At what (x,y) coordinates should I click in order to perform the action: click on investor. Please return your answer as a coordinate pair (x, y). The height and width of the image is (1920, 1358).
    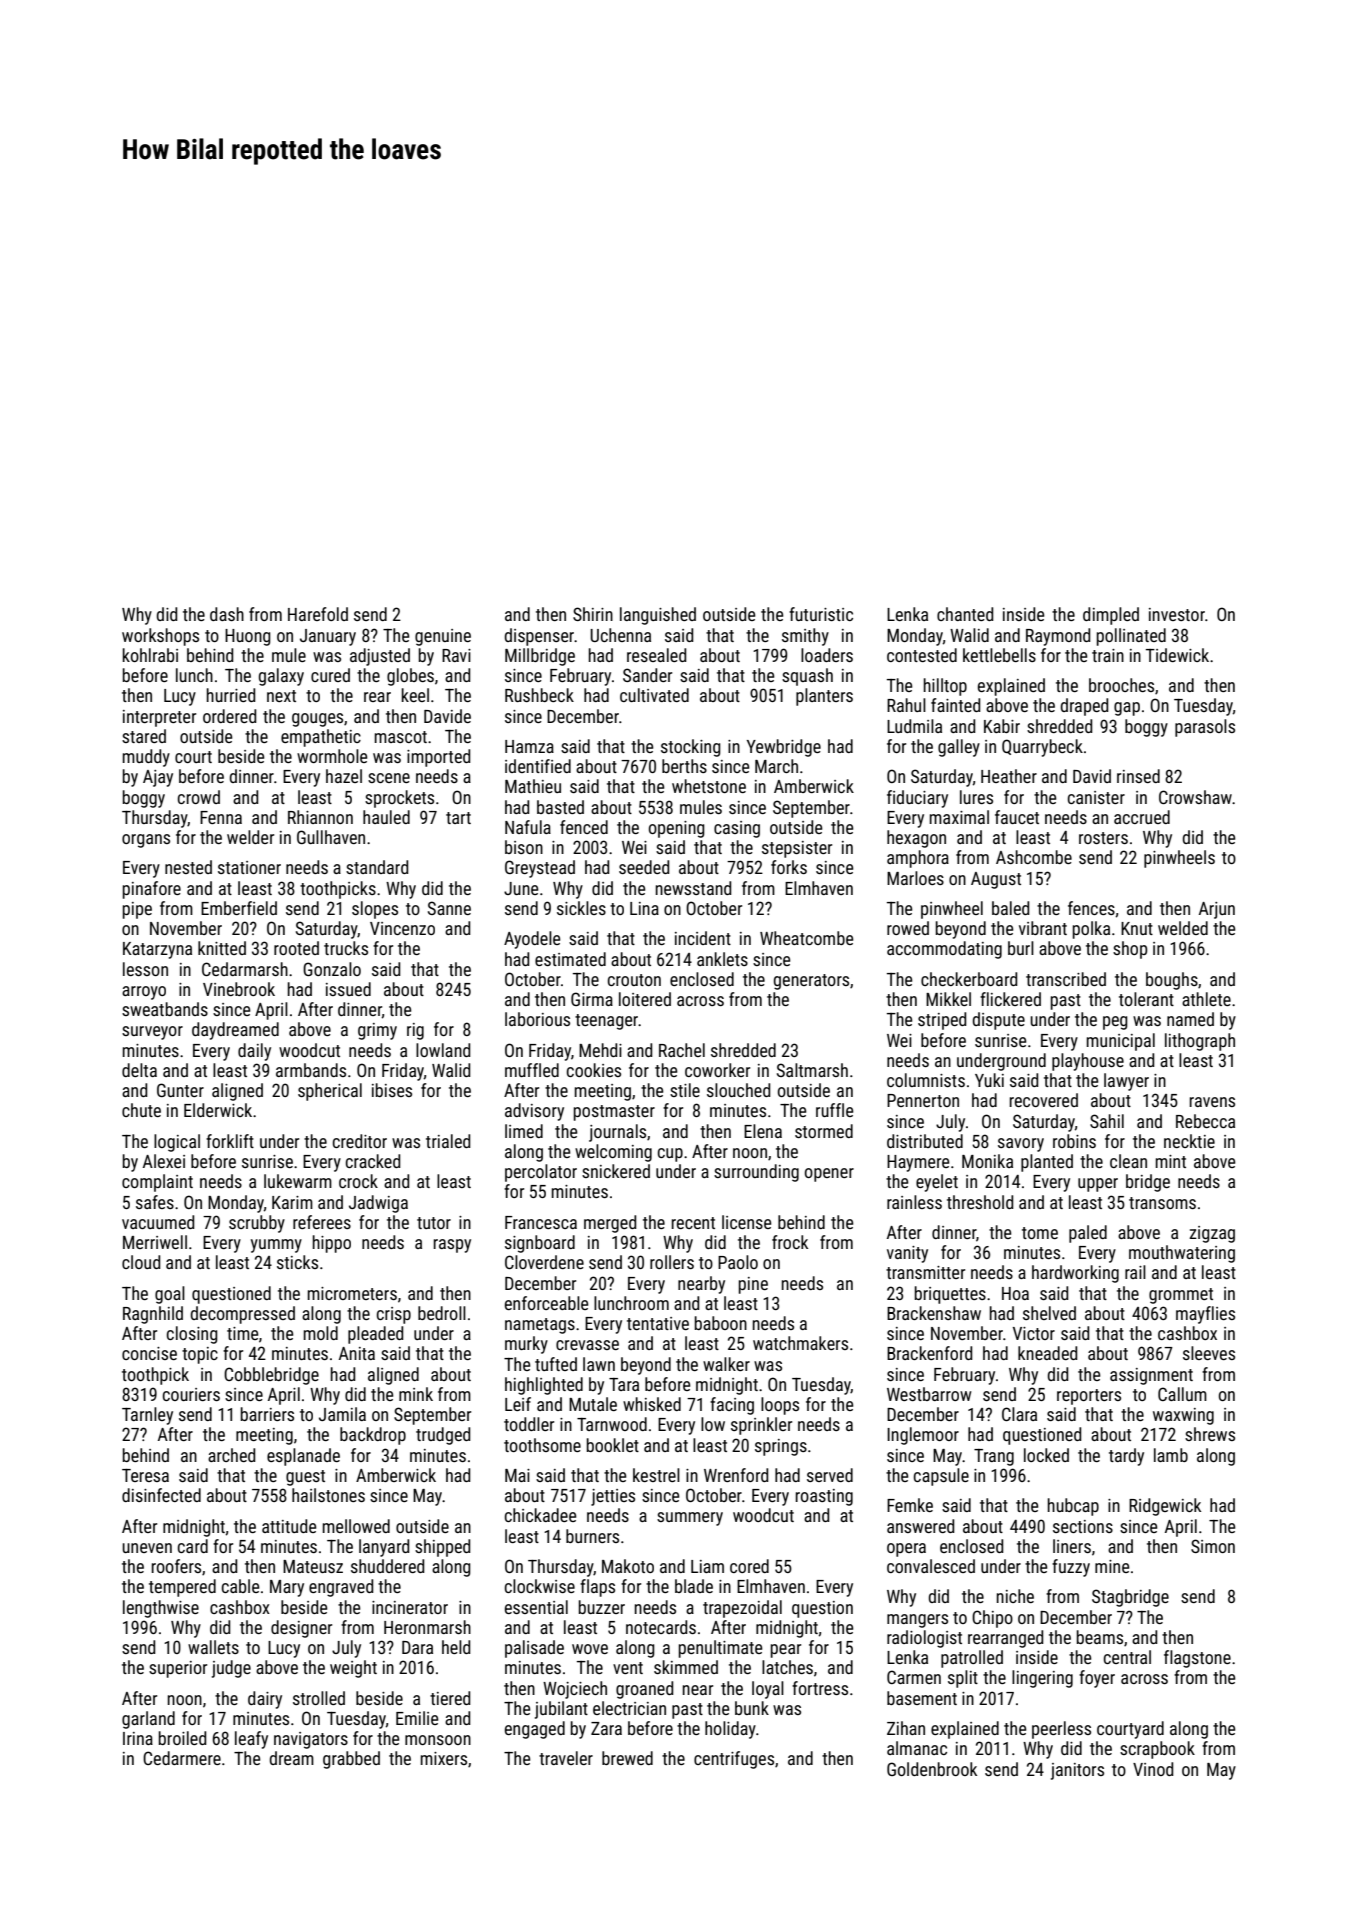
    Looking at the image, I should click on (1177, 614).
